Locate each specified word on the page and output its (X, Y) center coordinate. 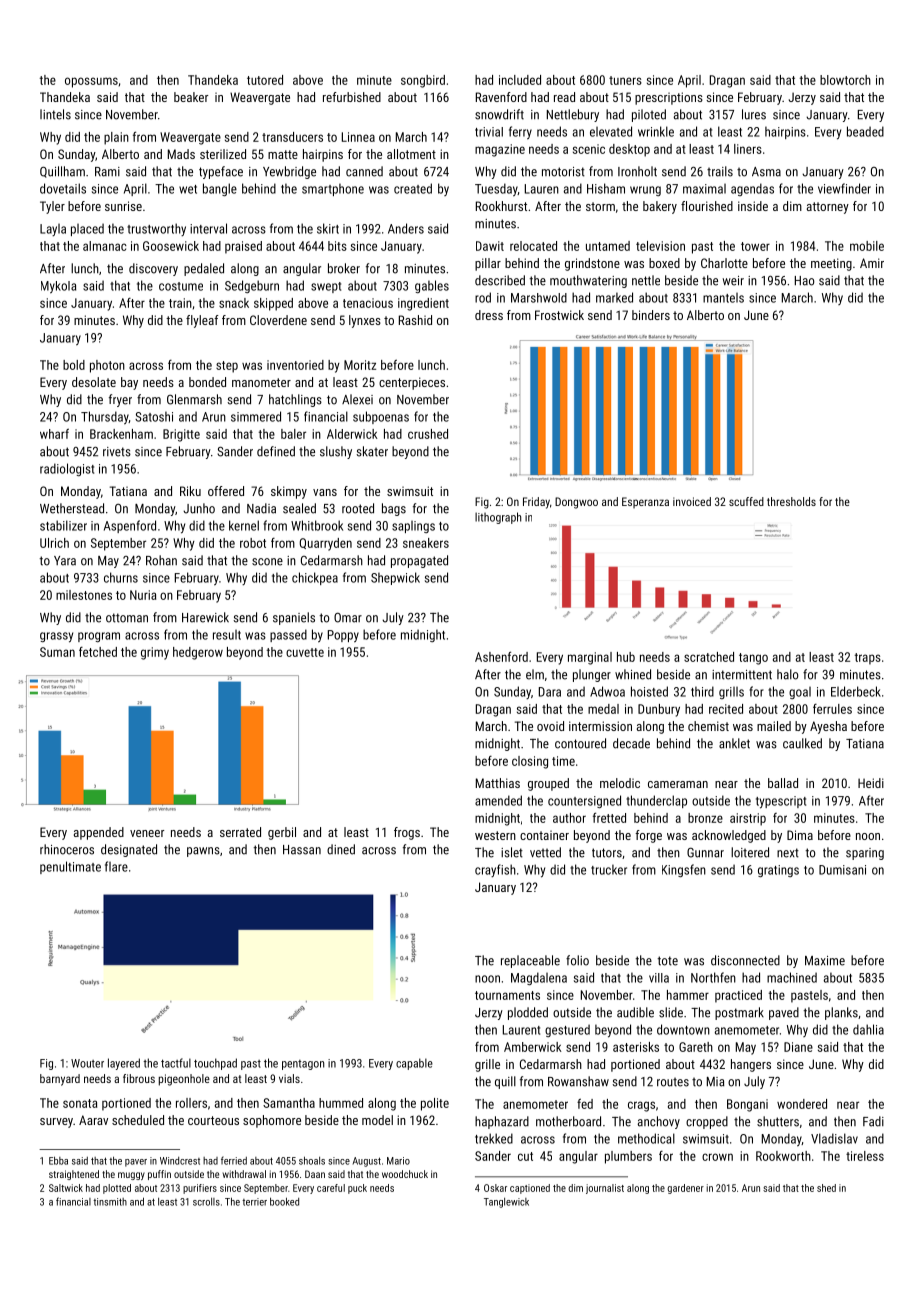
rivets (117, 452)
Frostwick (559, 315)
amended (498, 800)
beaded (865, 131)
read (564, 97)
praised (243, 247)
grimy (155, 653)
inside (753, 206)
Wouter (87, 1063)
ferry (520, 133)
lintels (55, 114)
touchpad (215, 1064)
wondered (802, 1104)
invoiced (692, 501)
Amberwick (533, 1047)
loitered (750, 852)
